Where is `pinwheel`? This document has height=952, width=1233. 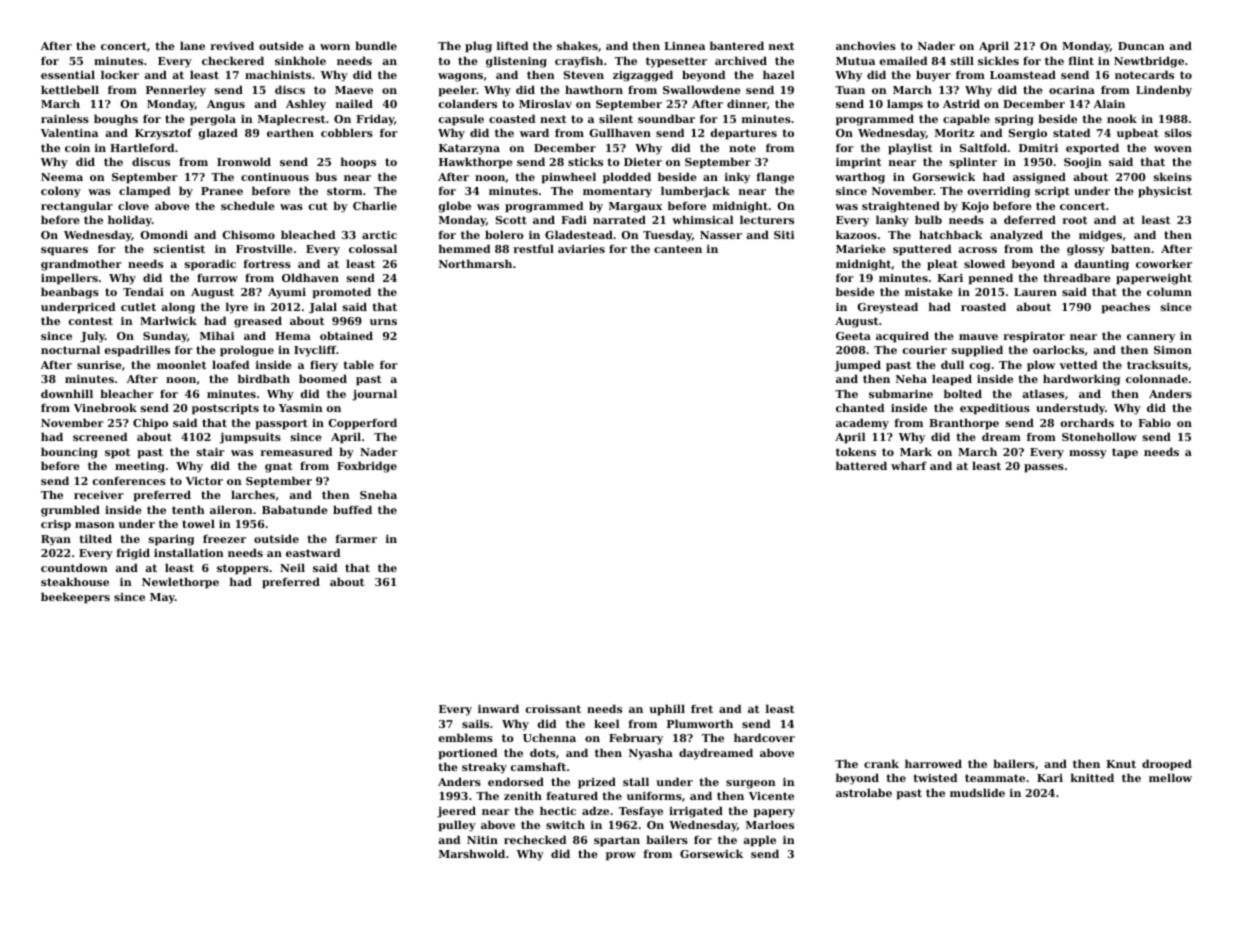 pinwheel is located at coordinates (568, 178).
